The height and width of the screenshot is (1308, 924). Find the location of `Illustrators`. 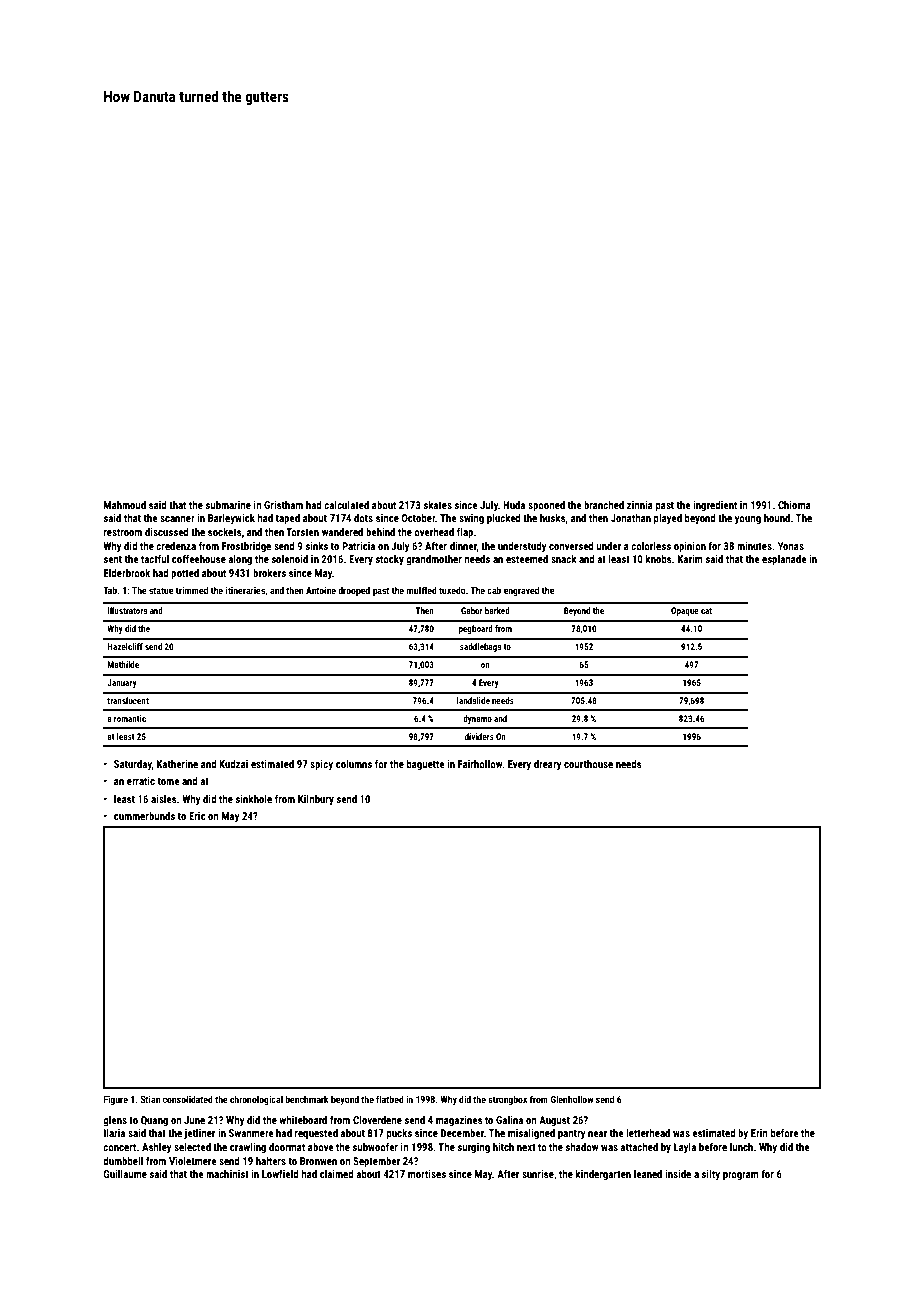

Illustrators is located at coordinates (127, 610).
